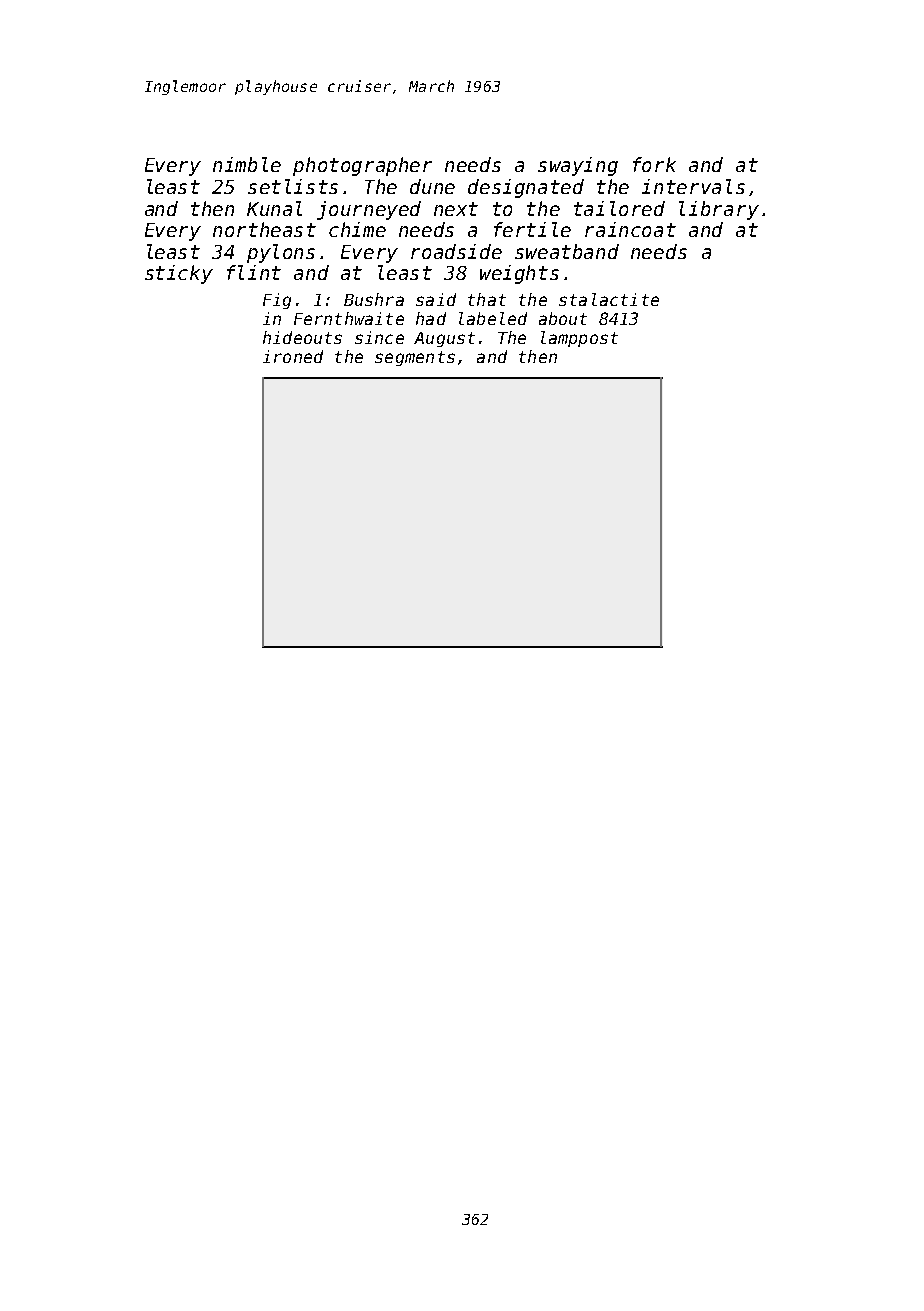 The width and height of the screenshot is (924, 1311). What do you see at coordinates (274, 208) in the screenshot?
I see `Kunal` at bounding box center [274, 208].
